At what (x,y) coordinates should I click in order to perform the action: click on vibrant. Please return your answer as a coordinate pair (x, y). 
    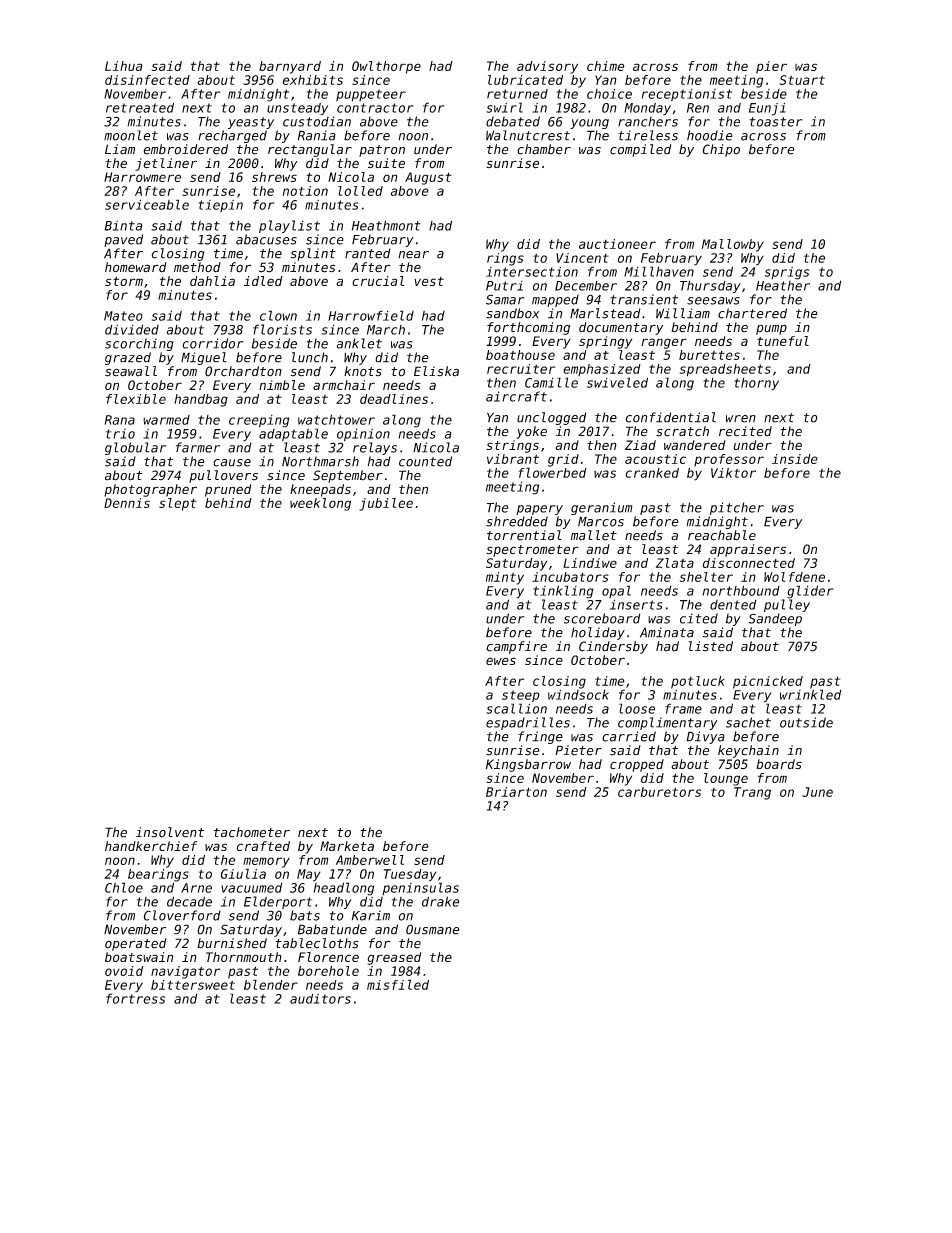
    Looking at the image, I should click on (513, 459).
